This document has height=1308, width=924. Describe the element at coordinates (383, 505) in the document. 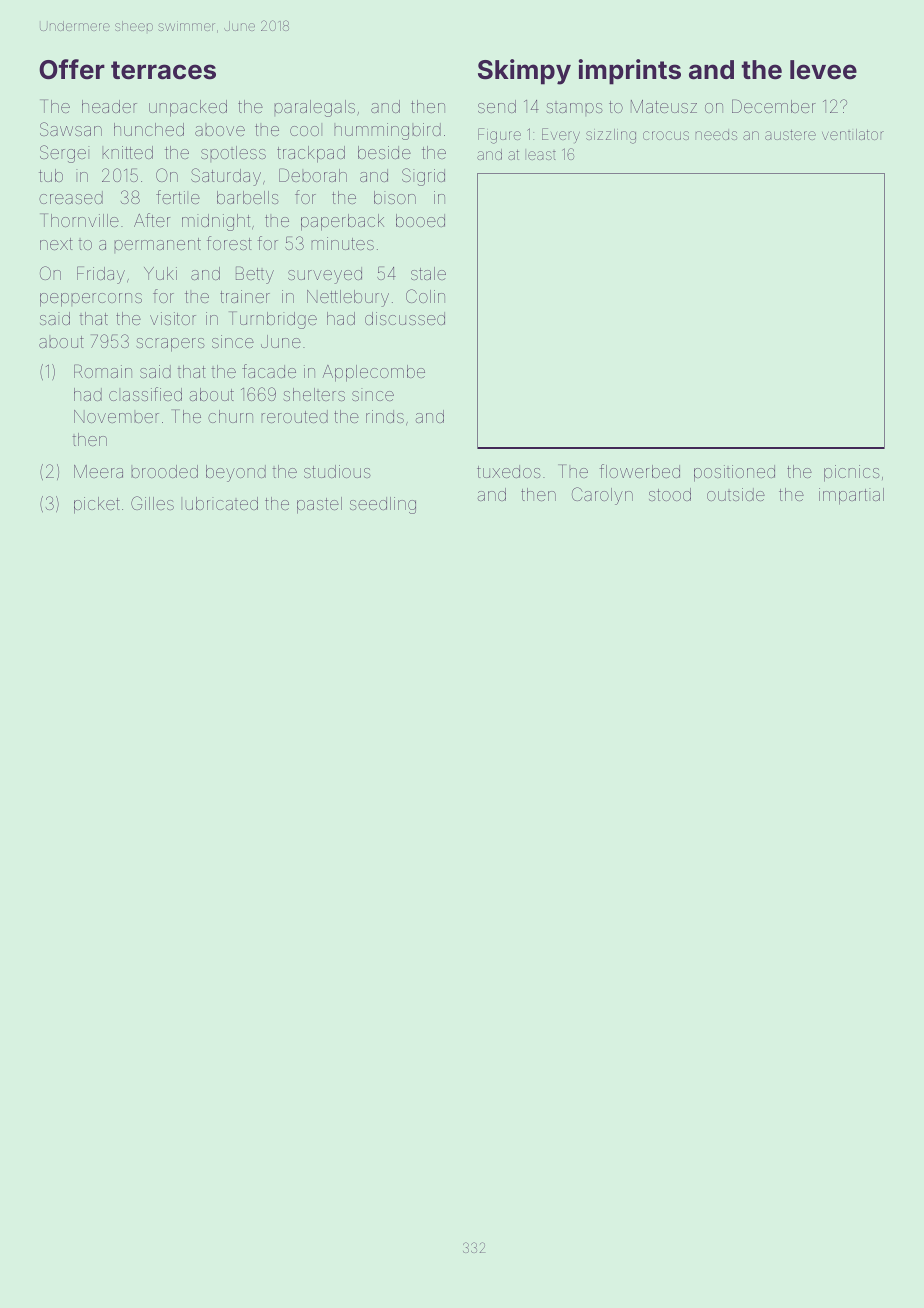

I see `seedling` at that location.
